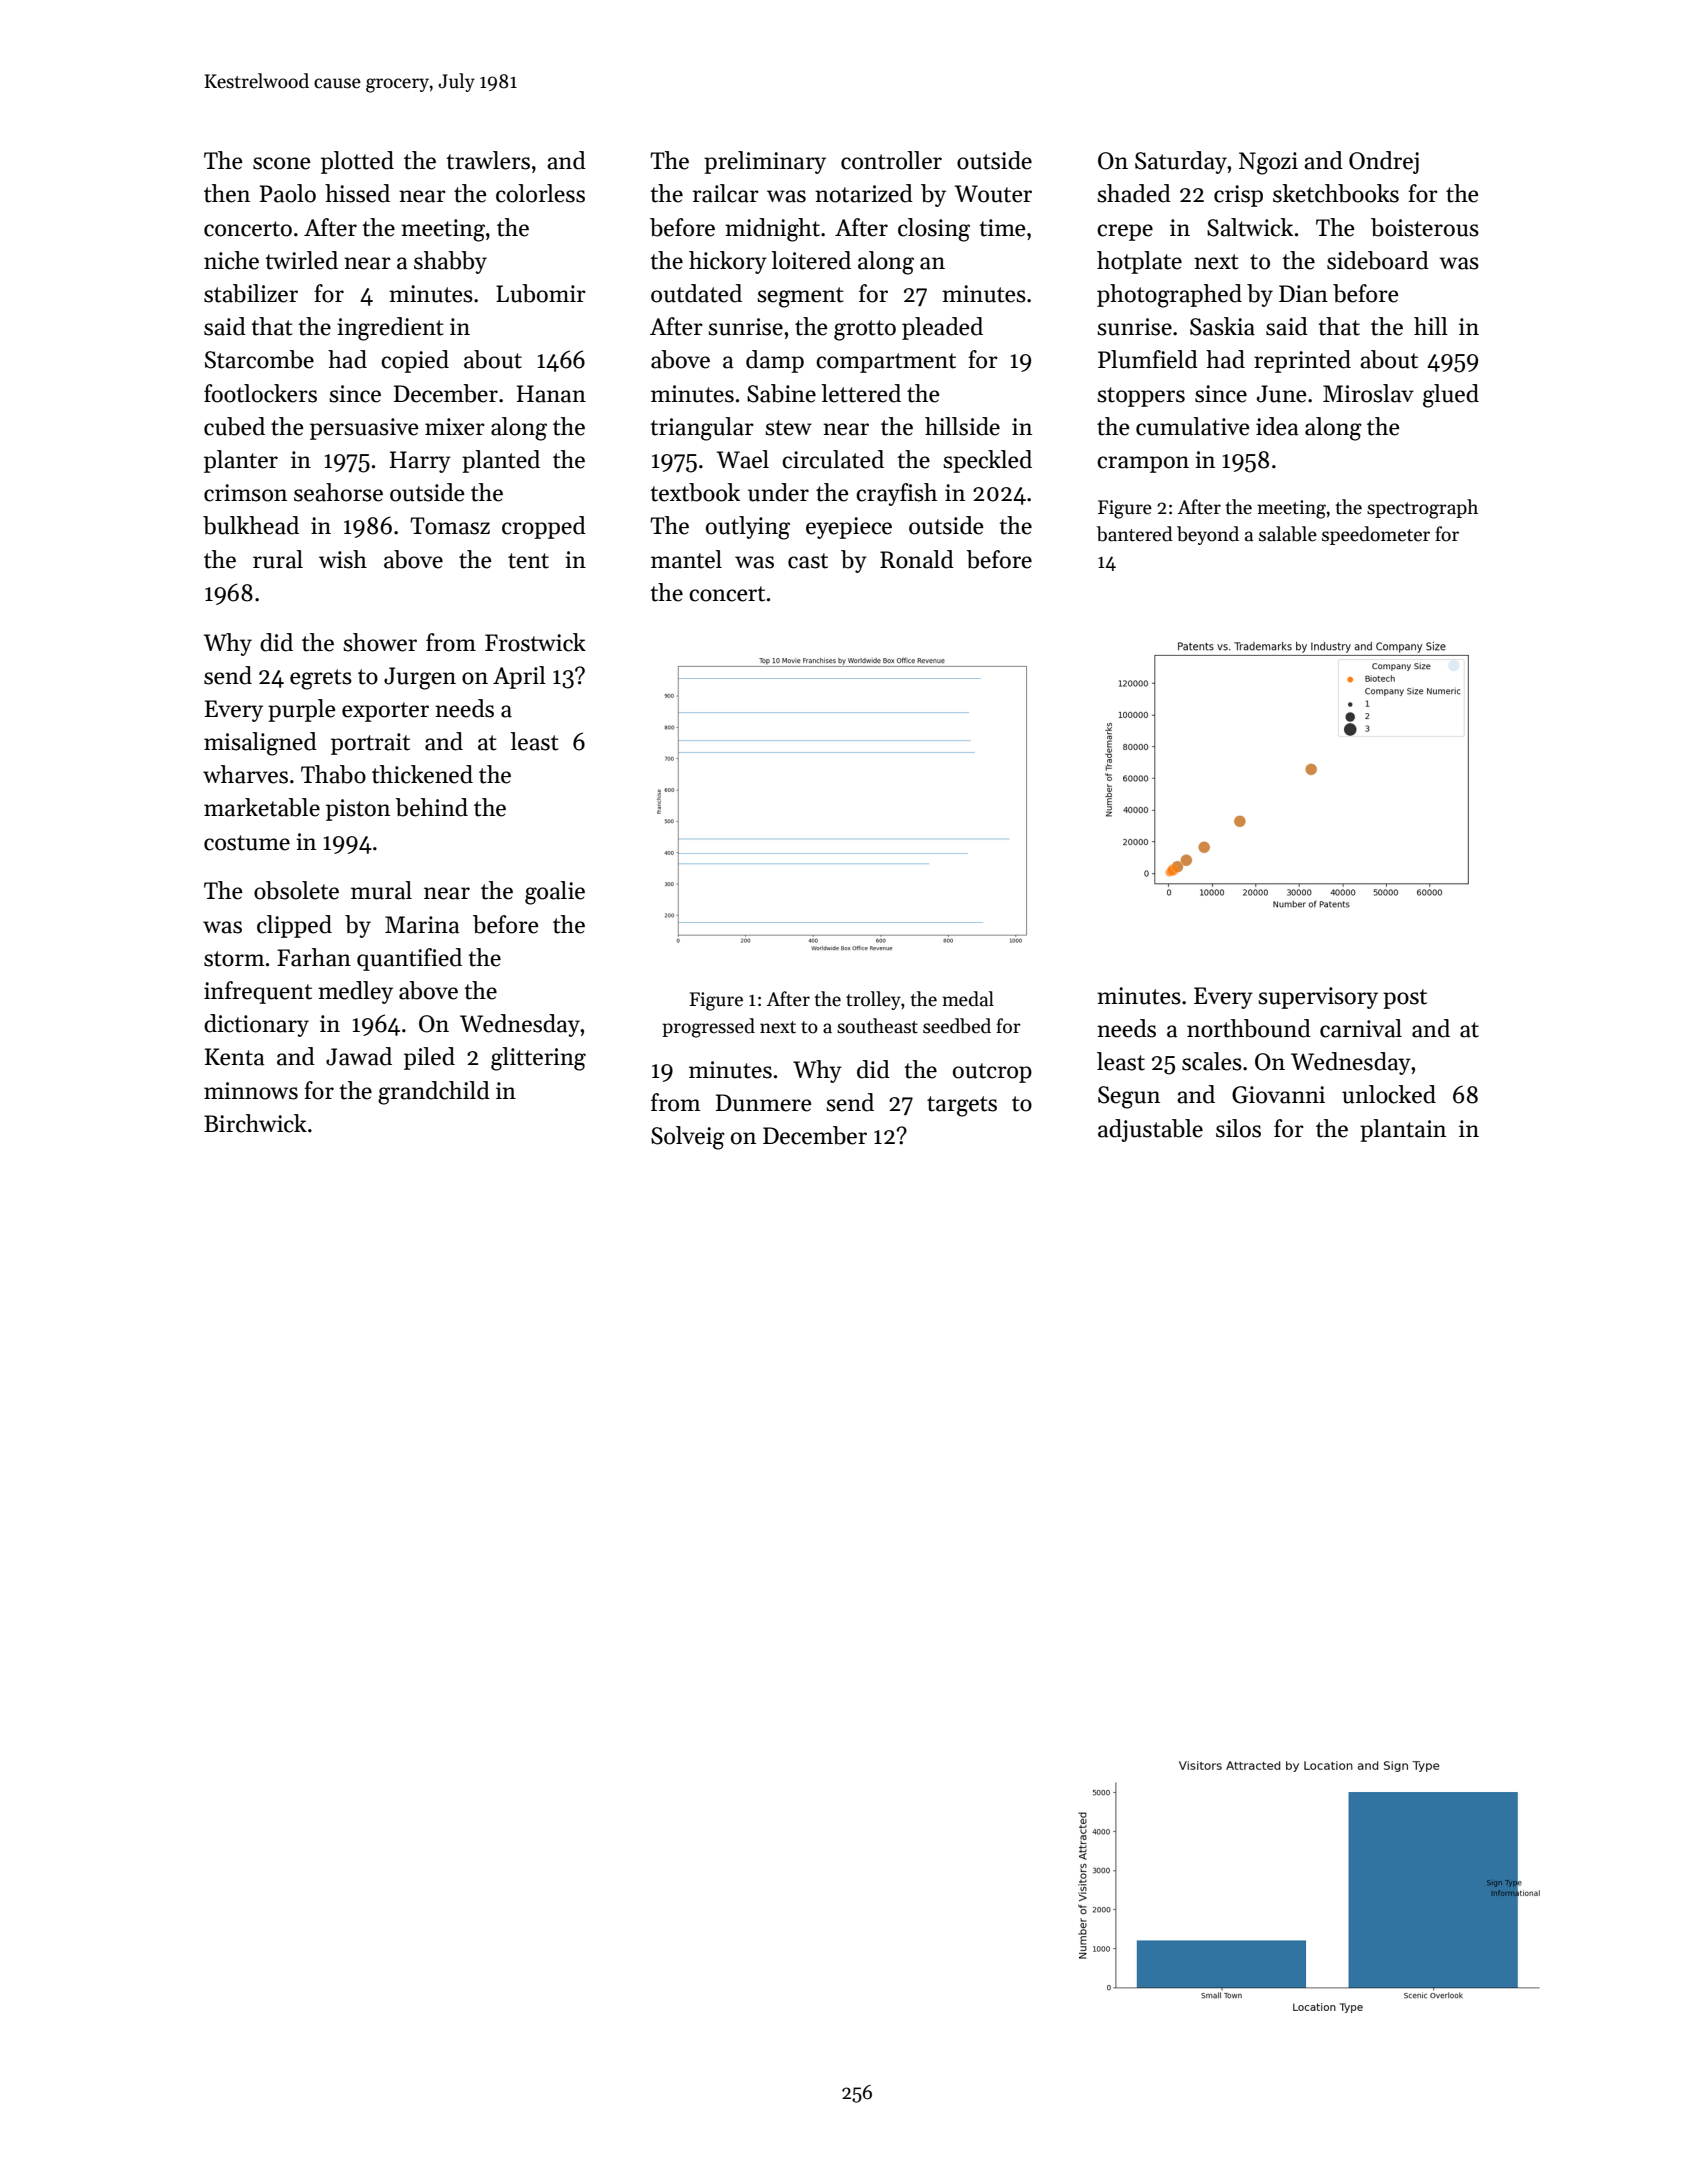  I want to click on southeast, so click(877, 1026).
